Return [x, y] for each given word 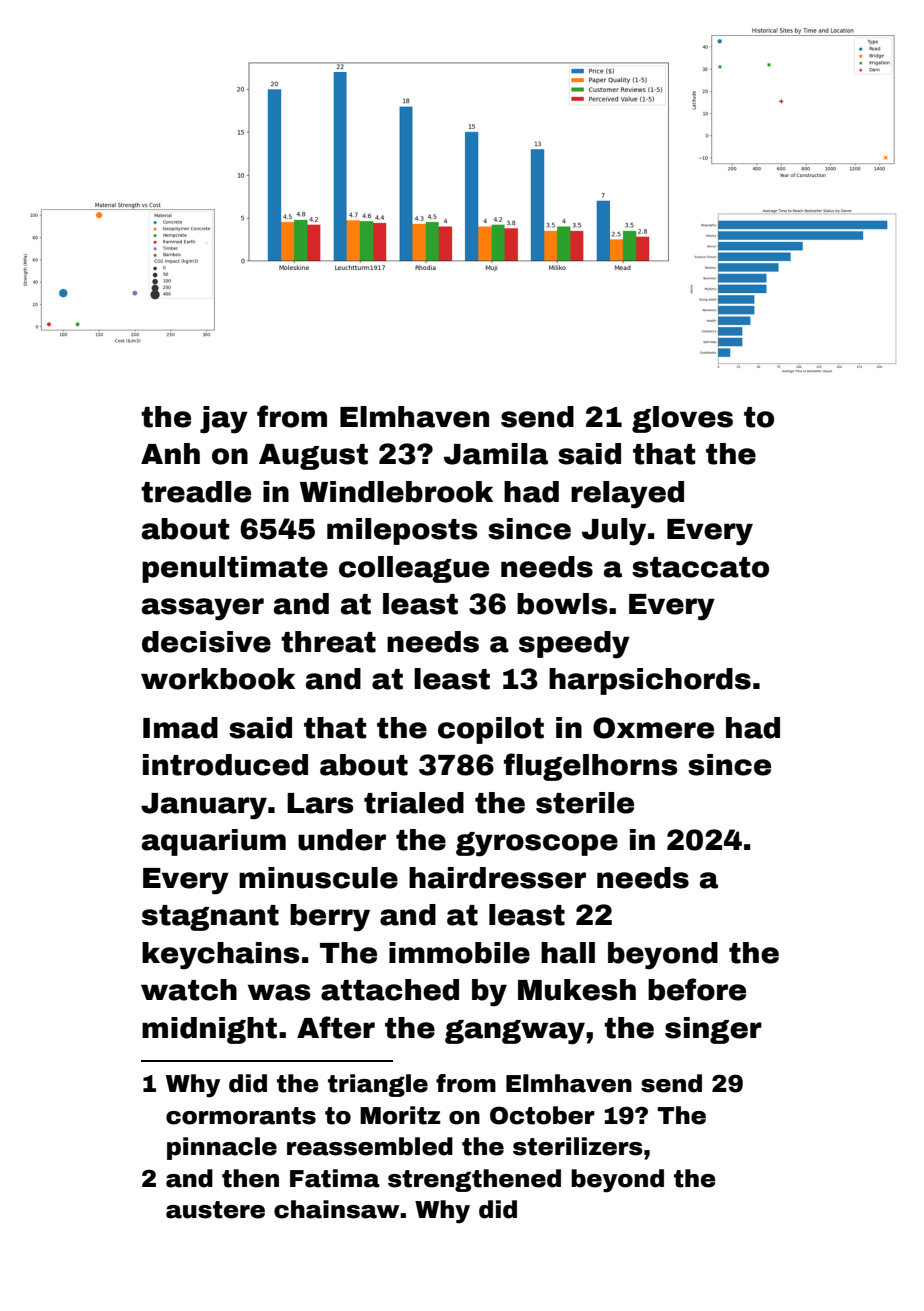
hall [568, 953]
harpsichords [650, 681]
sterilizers [578, 1146]
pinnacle [222, 1148]
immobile [459, 953]
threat [328, 642]
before [697, 989]
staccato [700, 567]
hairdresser [497, 878]
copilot [491, 730]
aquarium [214, 842]
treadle [196, 492]
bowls [562, 604]
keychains [221, 956]
